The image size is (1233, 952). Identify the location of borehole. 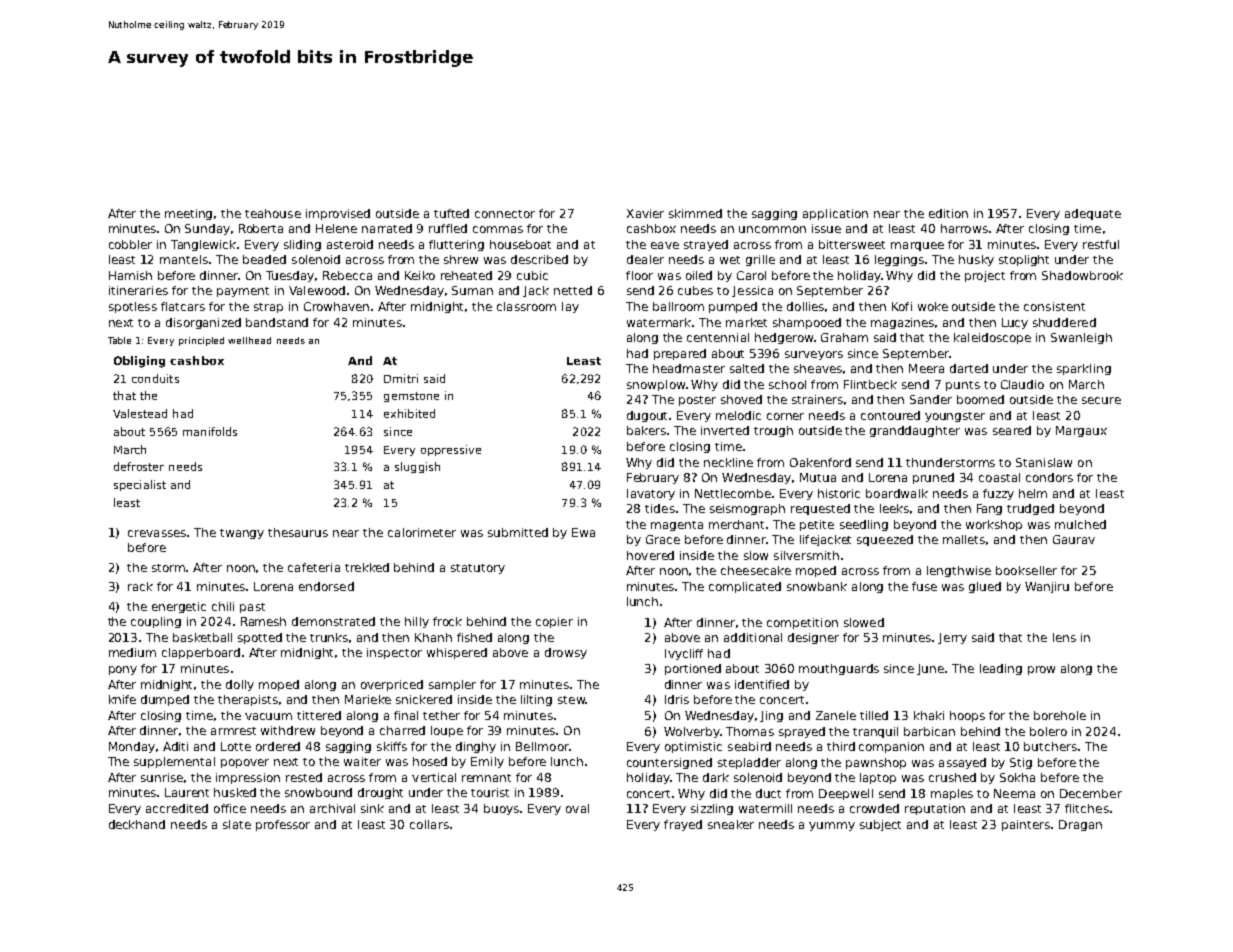
(1060, 715).
